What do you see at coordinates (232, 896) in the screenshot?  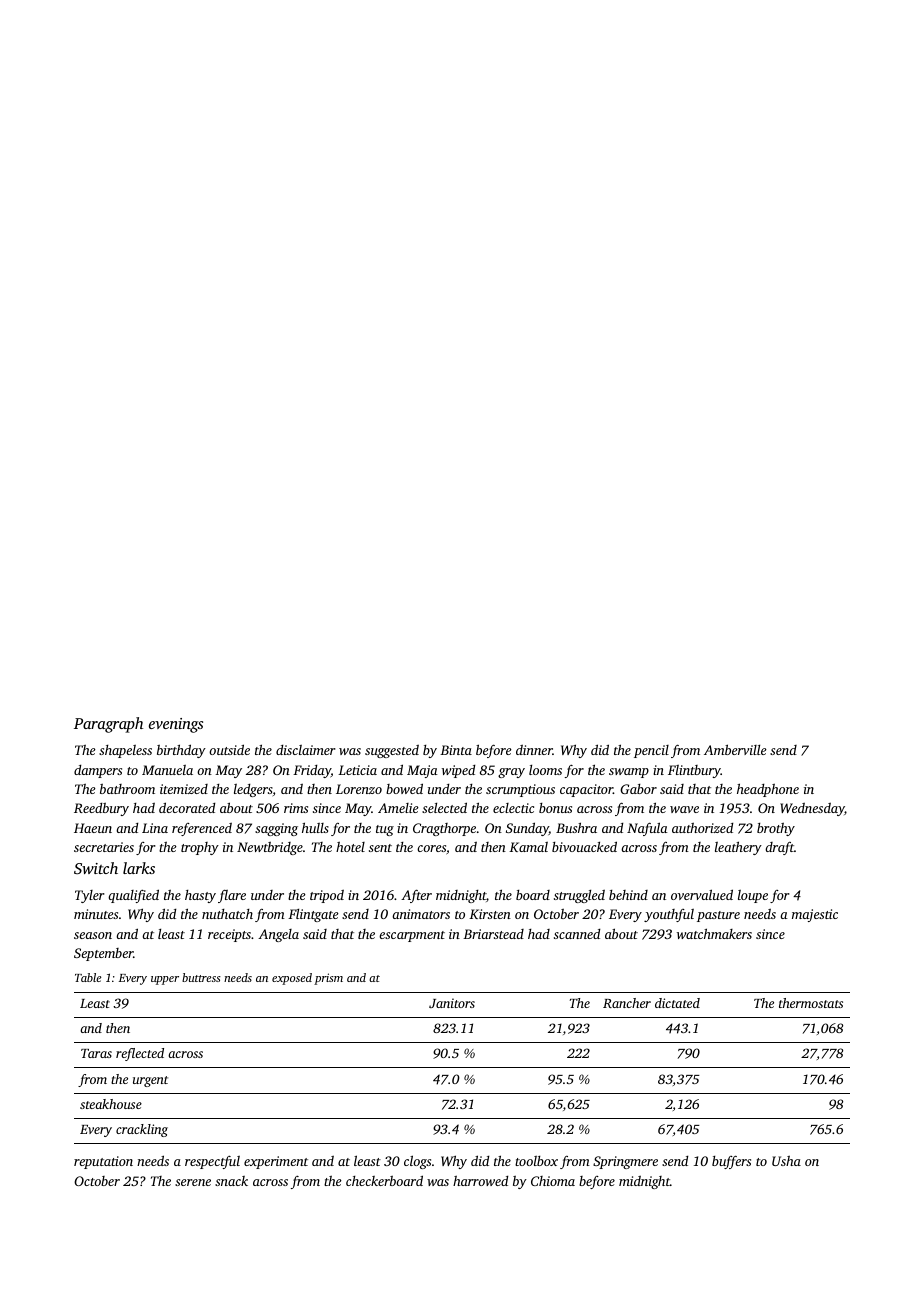 I see `flare` at bounding box center [232, 896].
